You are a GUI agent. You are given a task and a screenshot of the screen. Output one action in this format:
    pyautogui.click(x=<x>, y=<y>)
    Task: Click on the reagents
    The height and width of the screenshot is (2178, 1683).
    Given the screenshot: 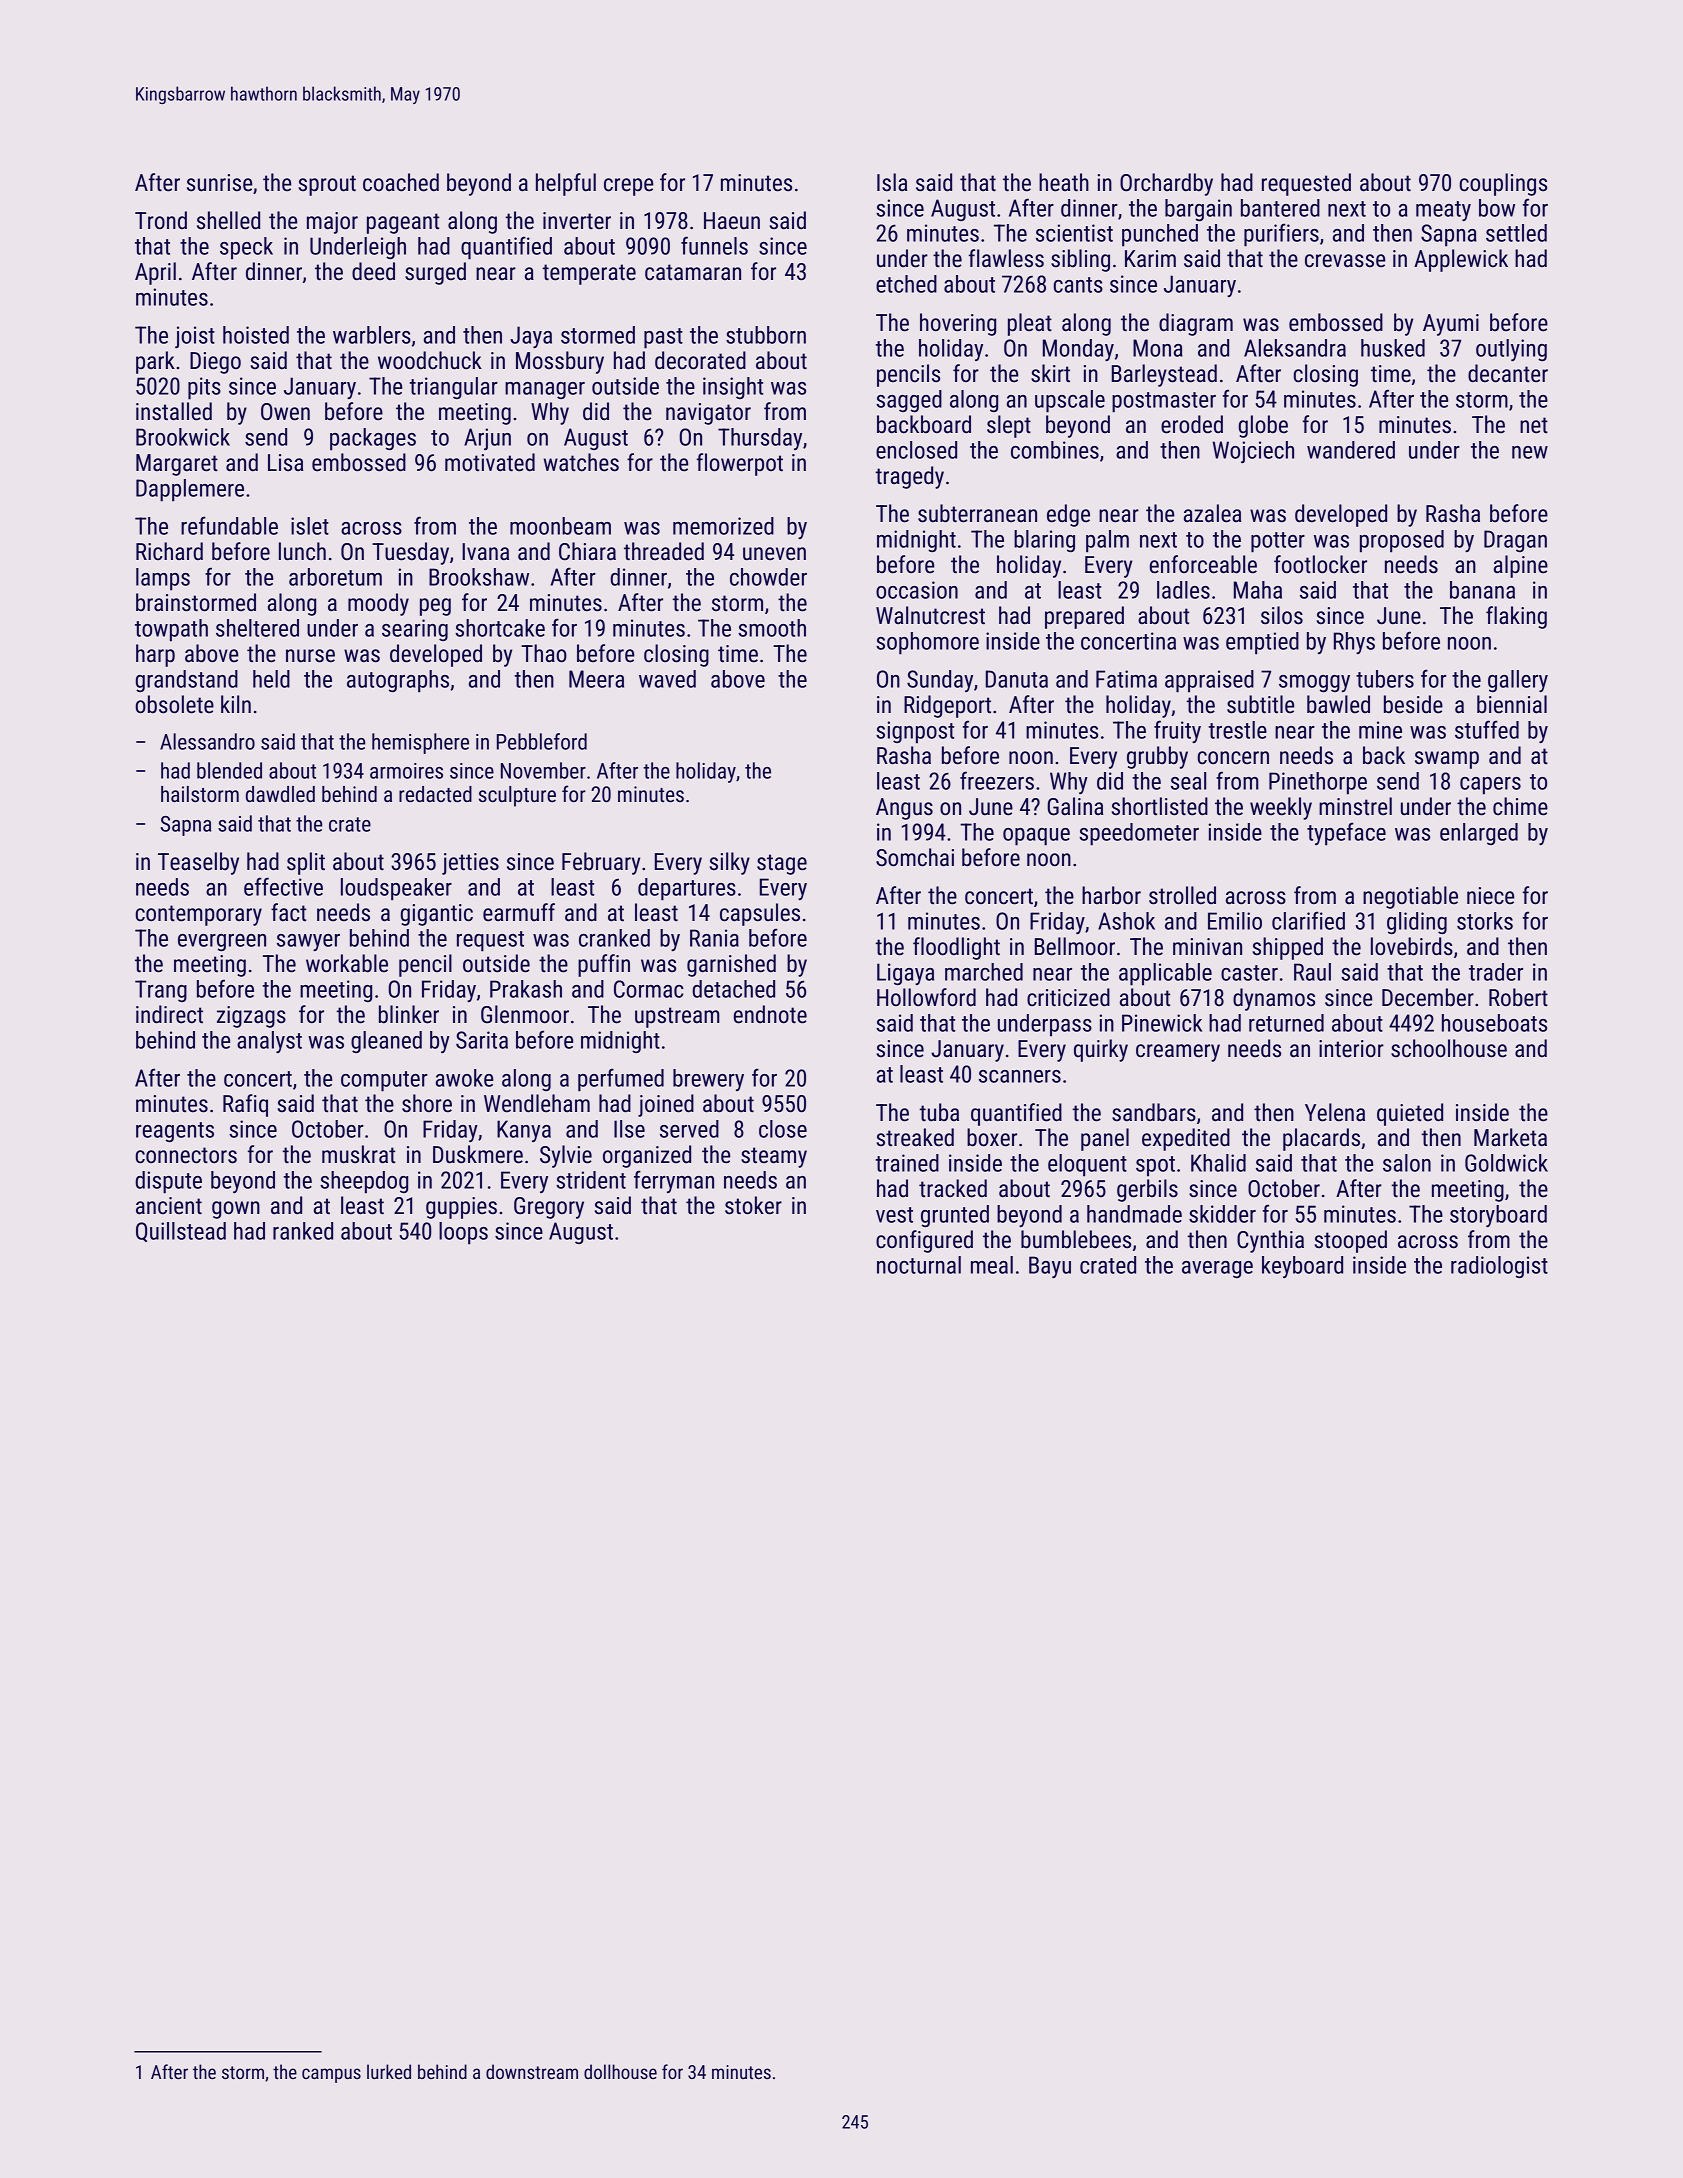 What is the action you would take?
    pyautogui.click(x=175, y=1132)
